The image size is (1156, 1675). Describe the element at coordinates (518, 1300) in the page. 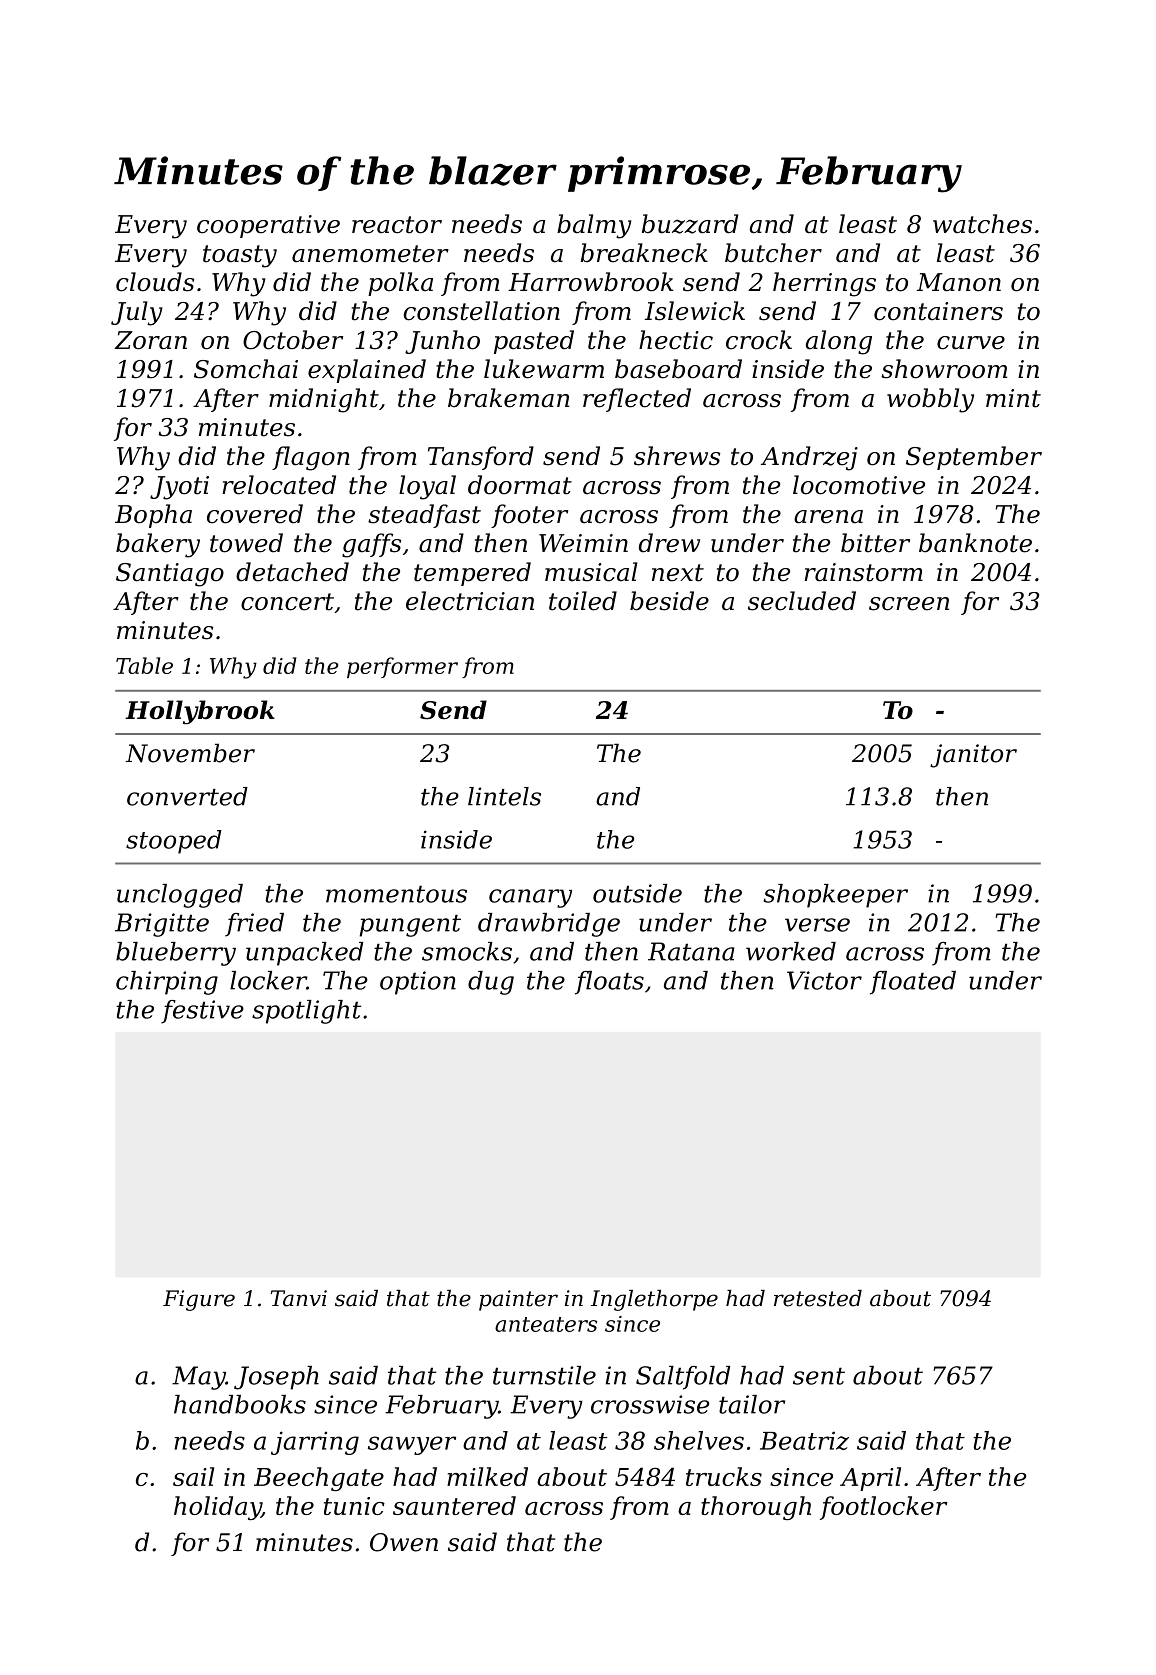

I see `painter` at that location.
